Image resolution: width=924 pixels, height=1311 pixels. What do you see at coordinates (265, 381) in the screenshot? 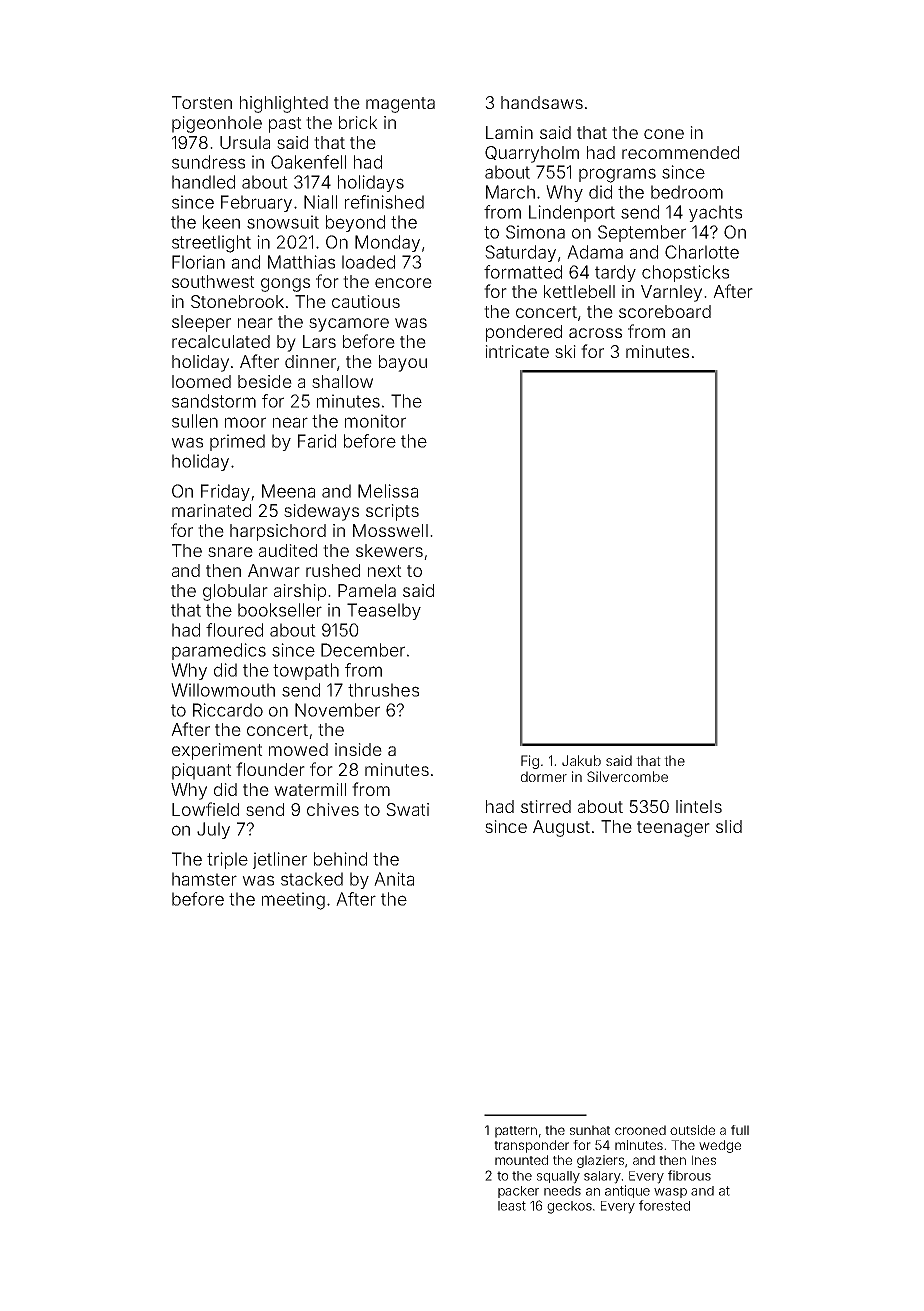
I see `beside` at bounding box center [265, 381].
